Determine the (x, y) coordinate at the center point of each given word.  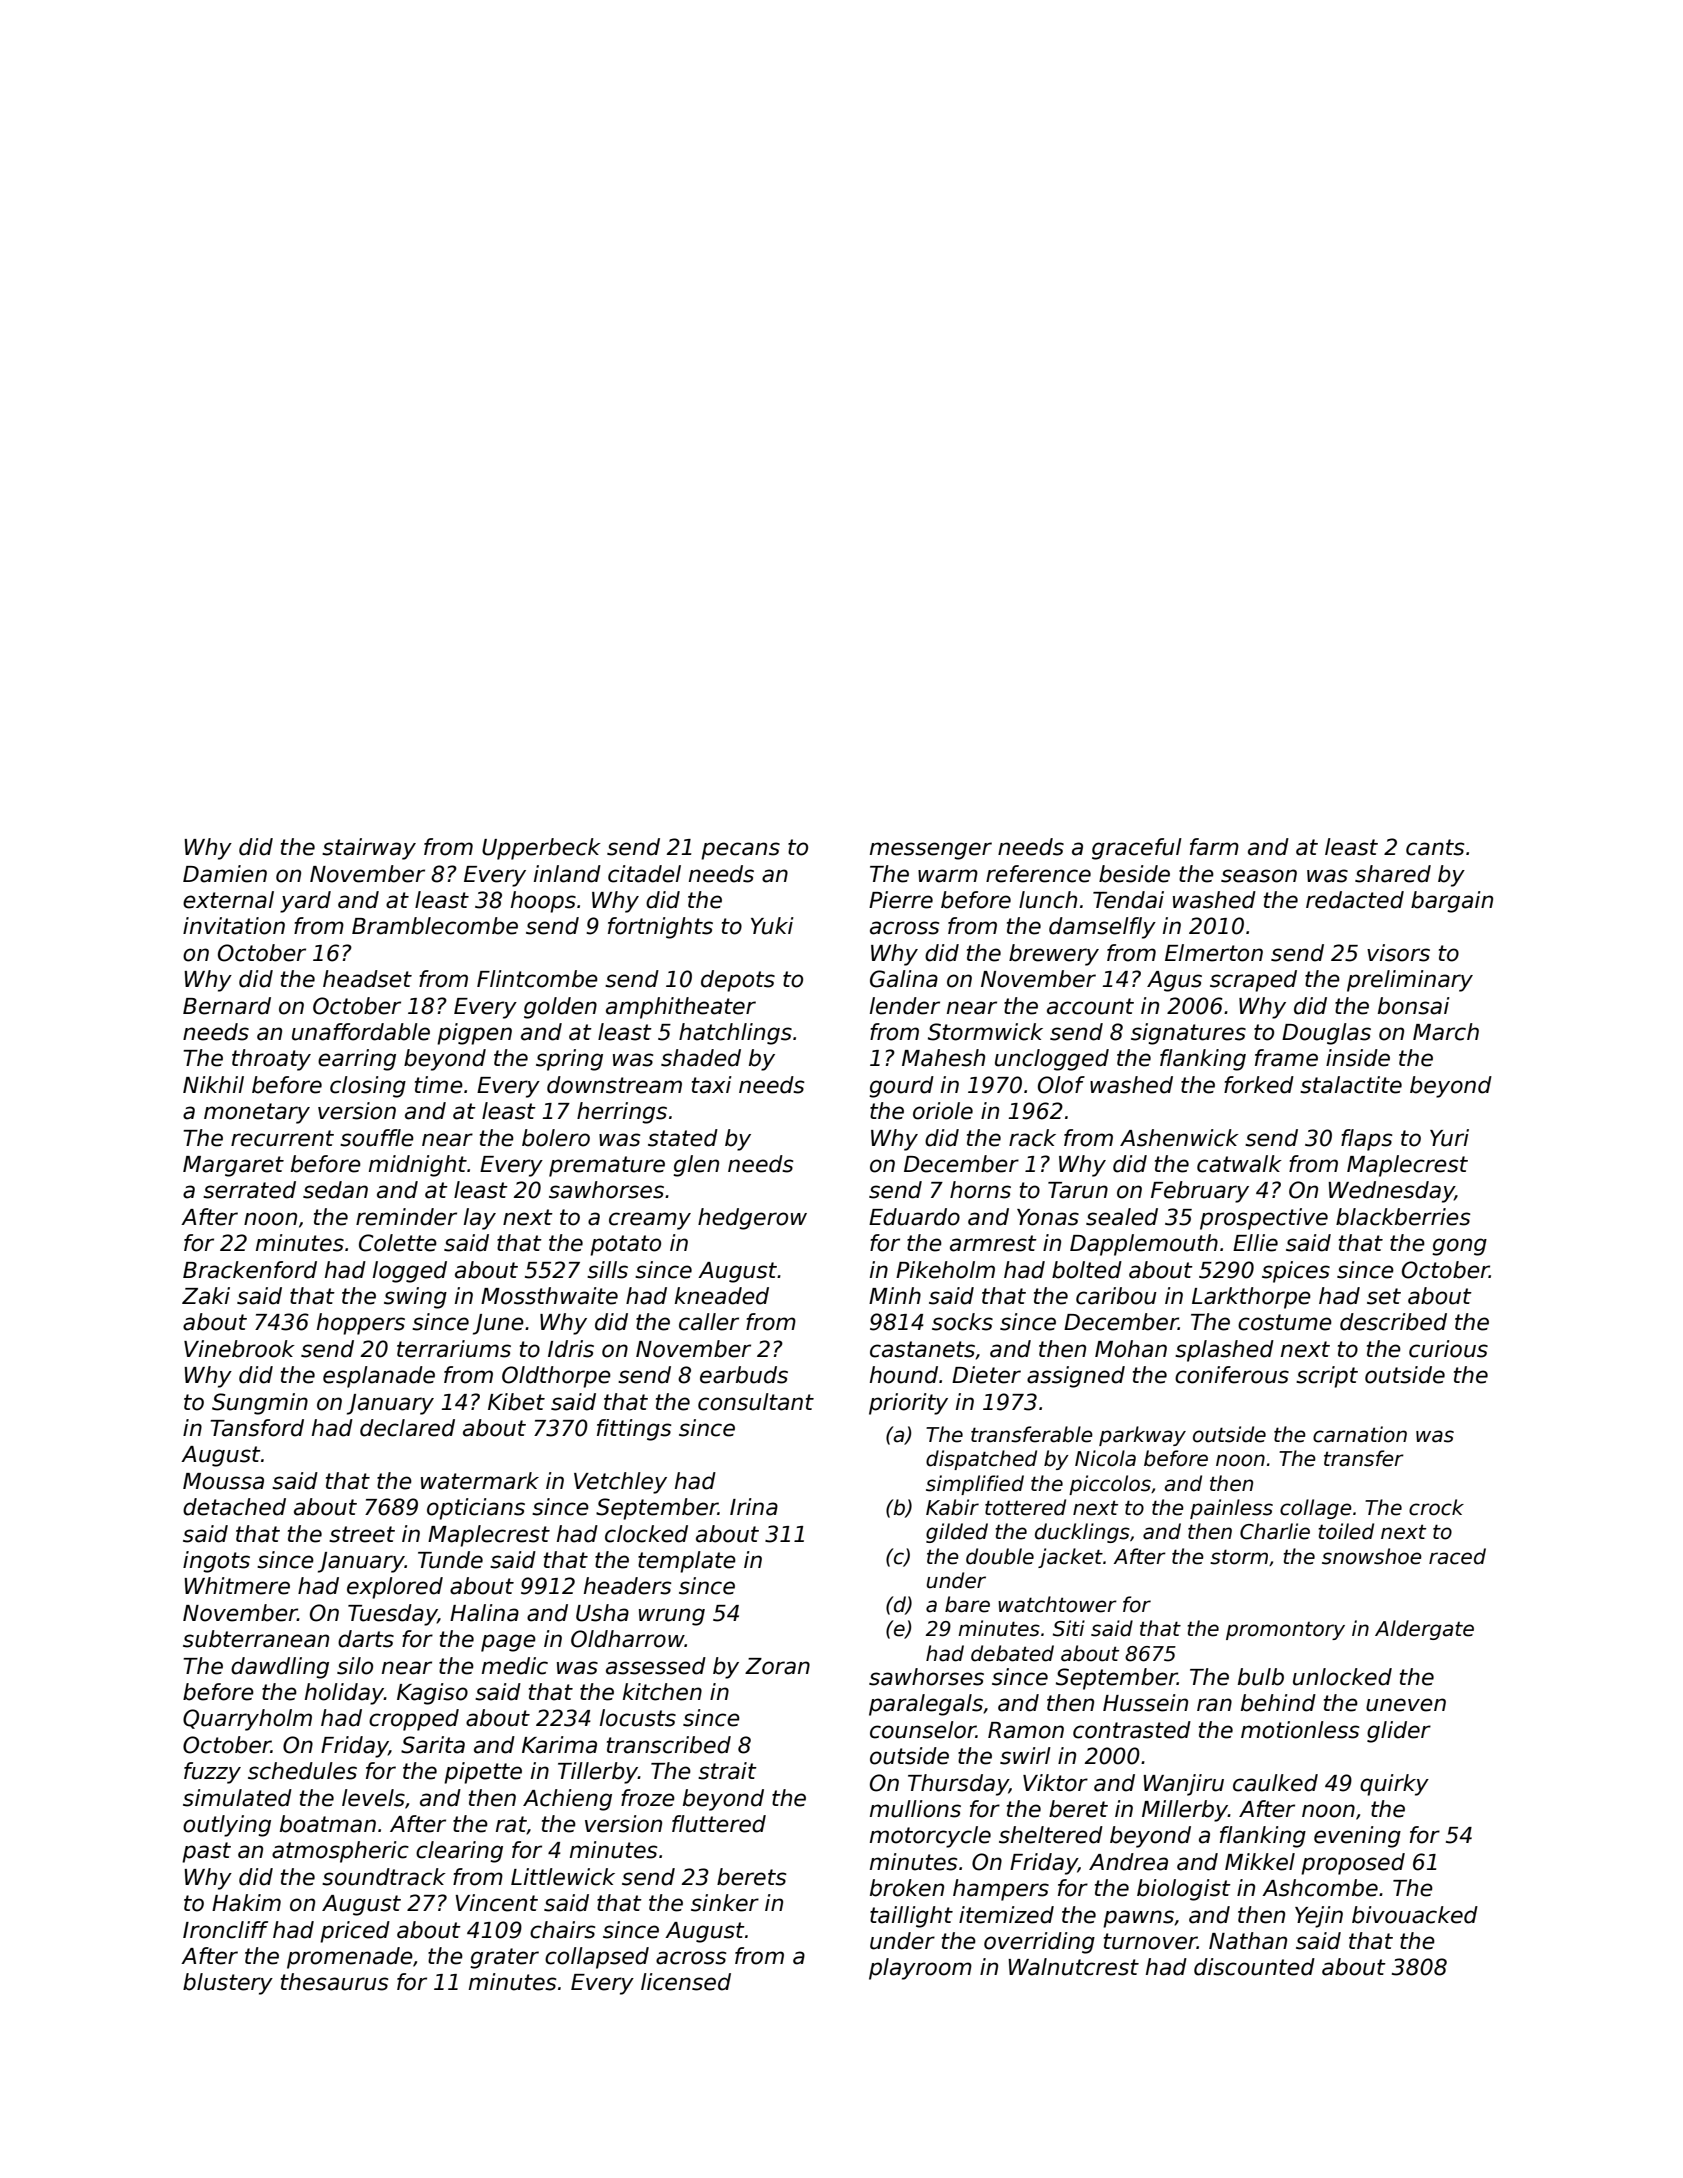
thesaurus (334, 1982)
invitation (234, 926)
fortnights (660, 928)
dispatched (981, 1460)
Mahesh (943, 1058)
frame (1286, 1058)
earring (357, 1060)
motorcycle (930, 1837)
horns (980, 1190)
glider (1399, 1732)
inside (1358, 1058)
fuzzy (212, 1773)
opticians (476, 1509)
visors (1398, 953)
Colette (398, 1243)
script (1327, 1377)
